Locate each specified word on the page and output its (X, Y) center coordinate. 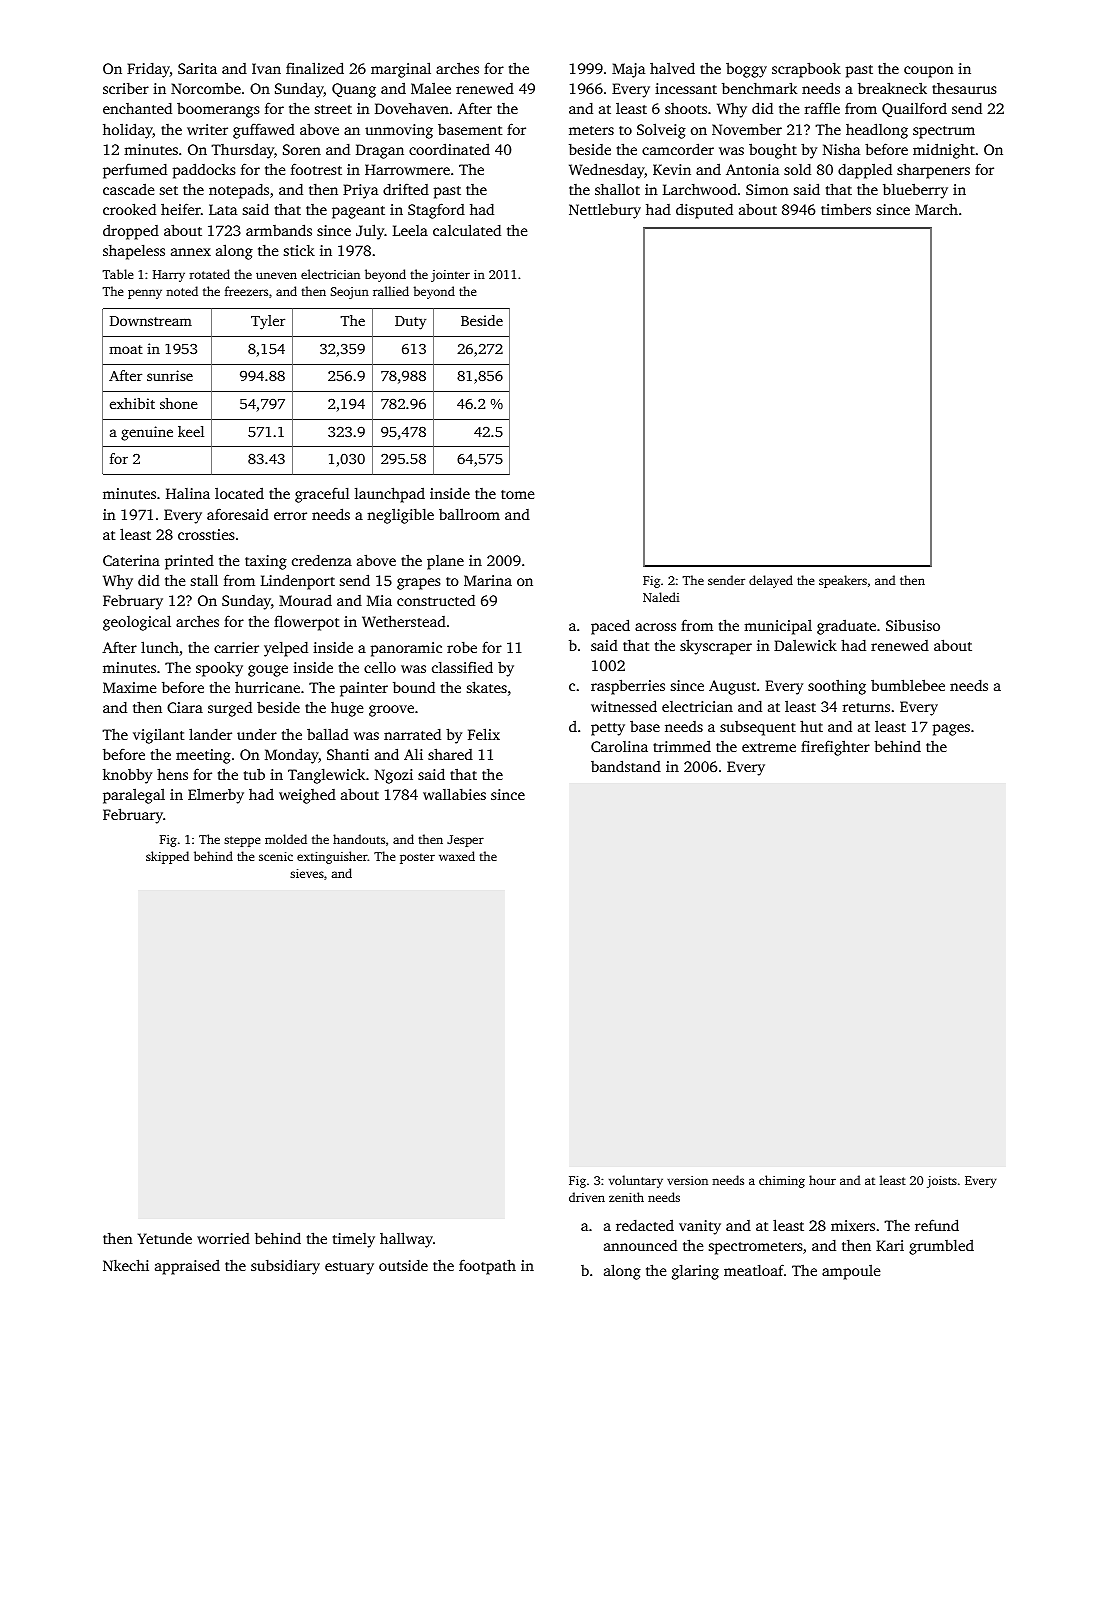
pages (951, 730)
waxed (457, 856)
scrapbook (806, 70)
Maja (628, 70)
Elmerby (216, 796)
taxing (266, 562)
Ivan (266, 68)
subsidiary (285, 1267)
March (936, 209)
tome (517, 494)
